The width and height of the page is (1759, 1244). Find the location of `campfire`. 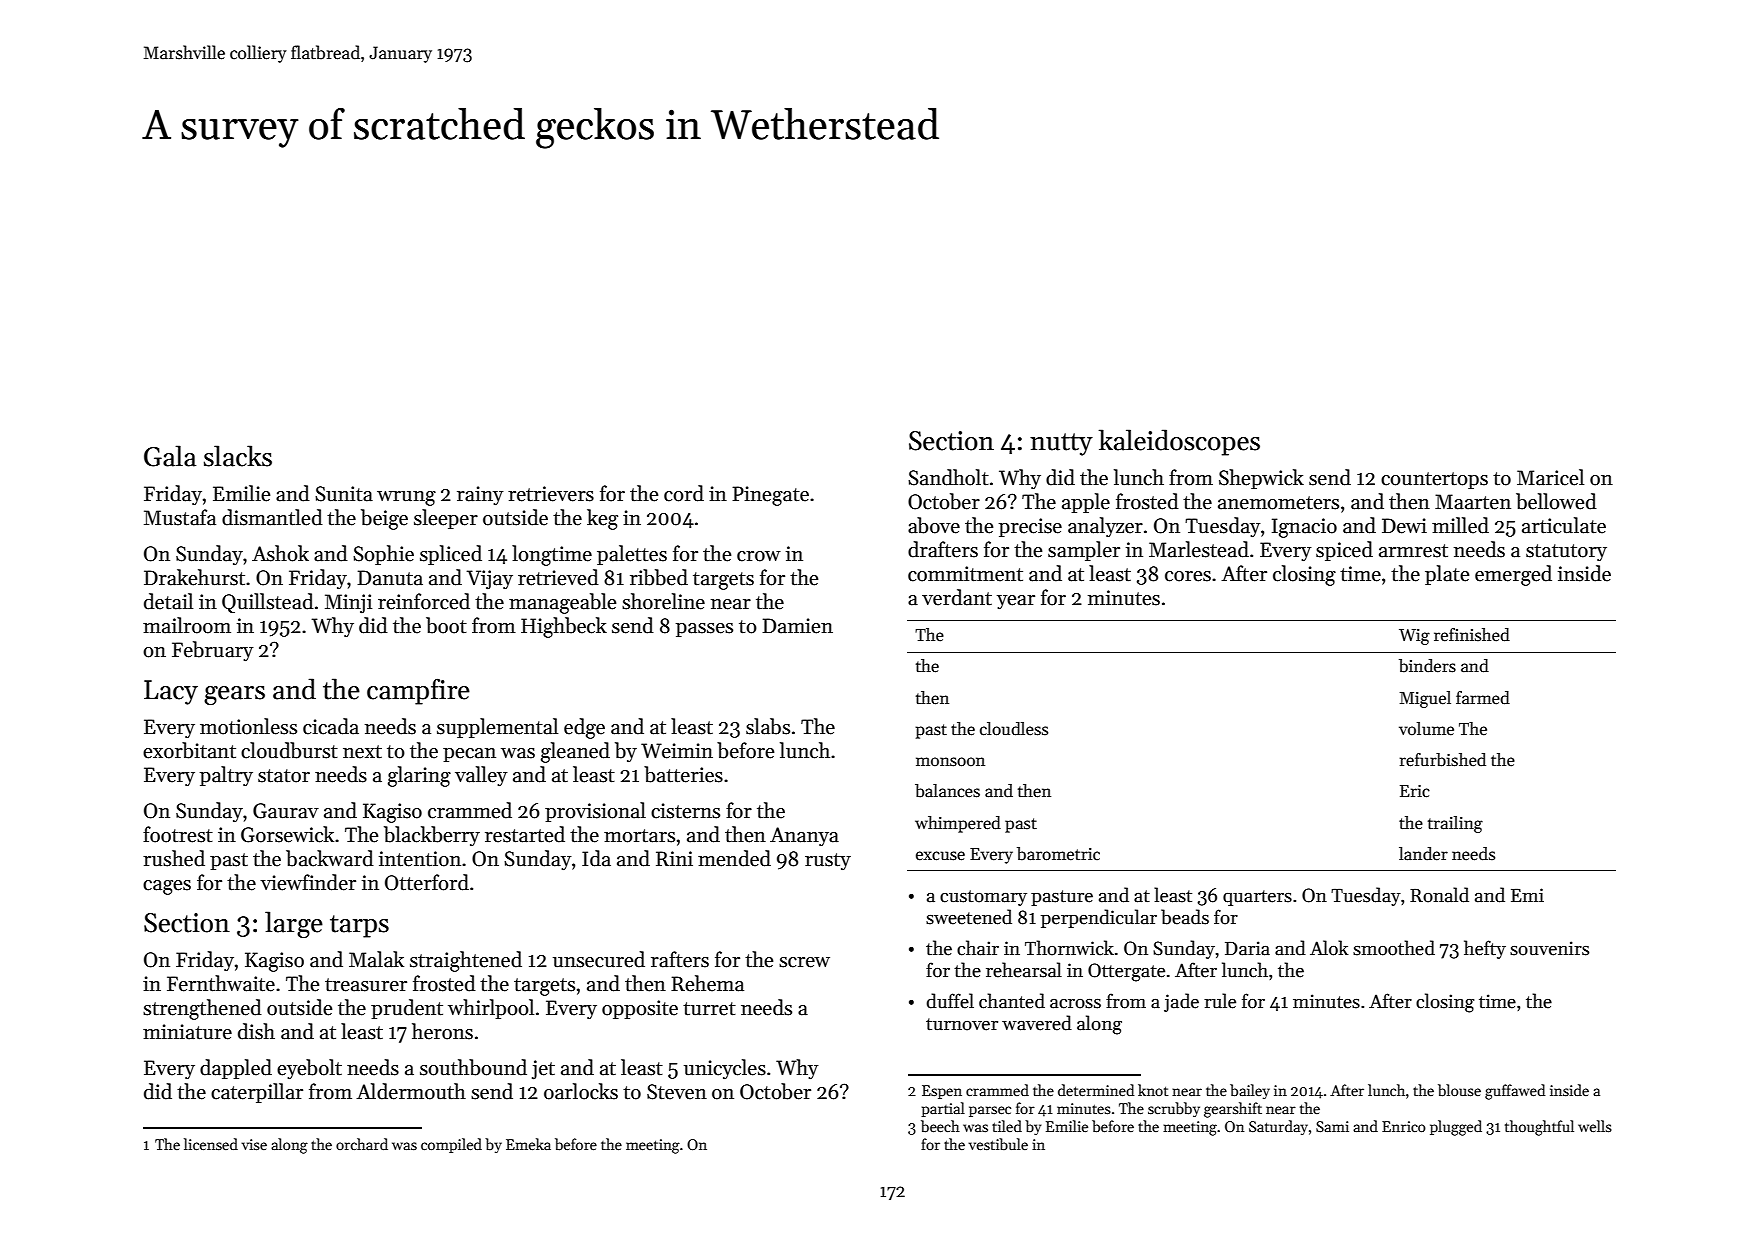

campfire is located at coordinates (418, 691).
